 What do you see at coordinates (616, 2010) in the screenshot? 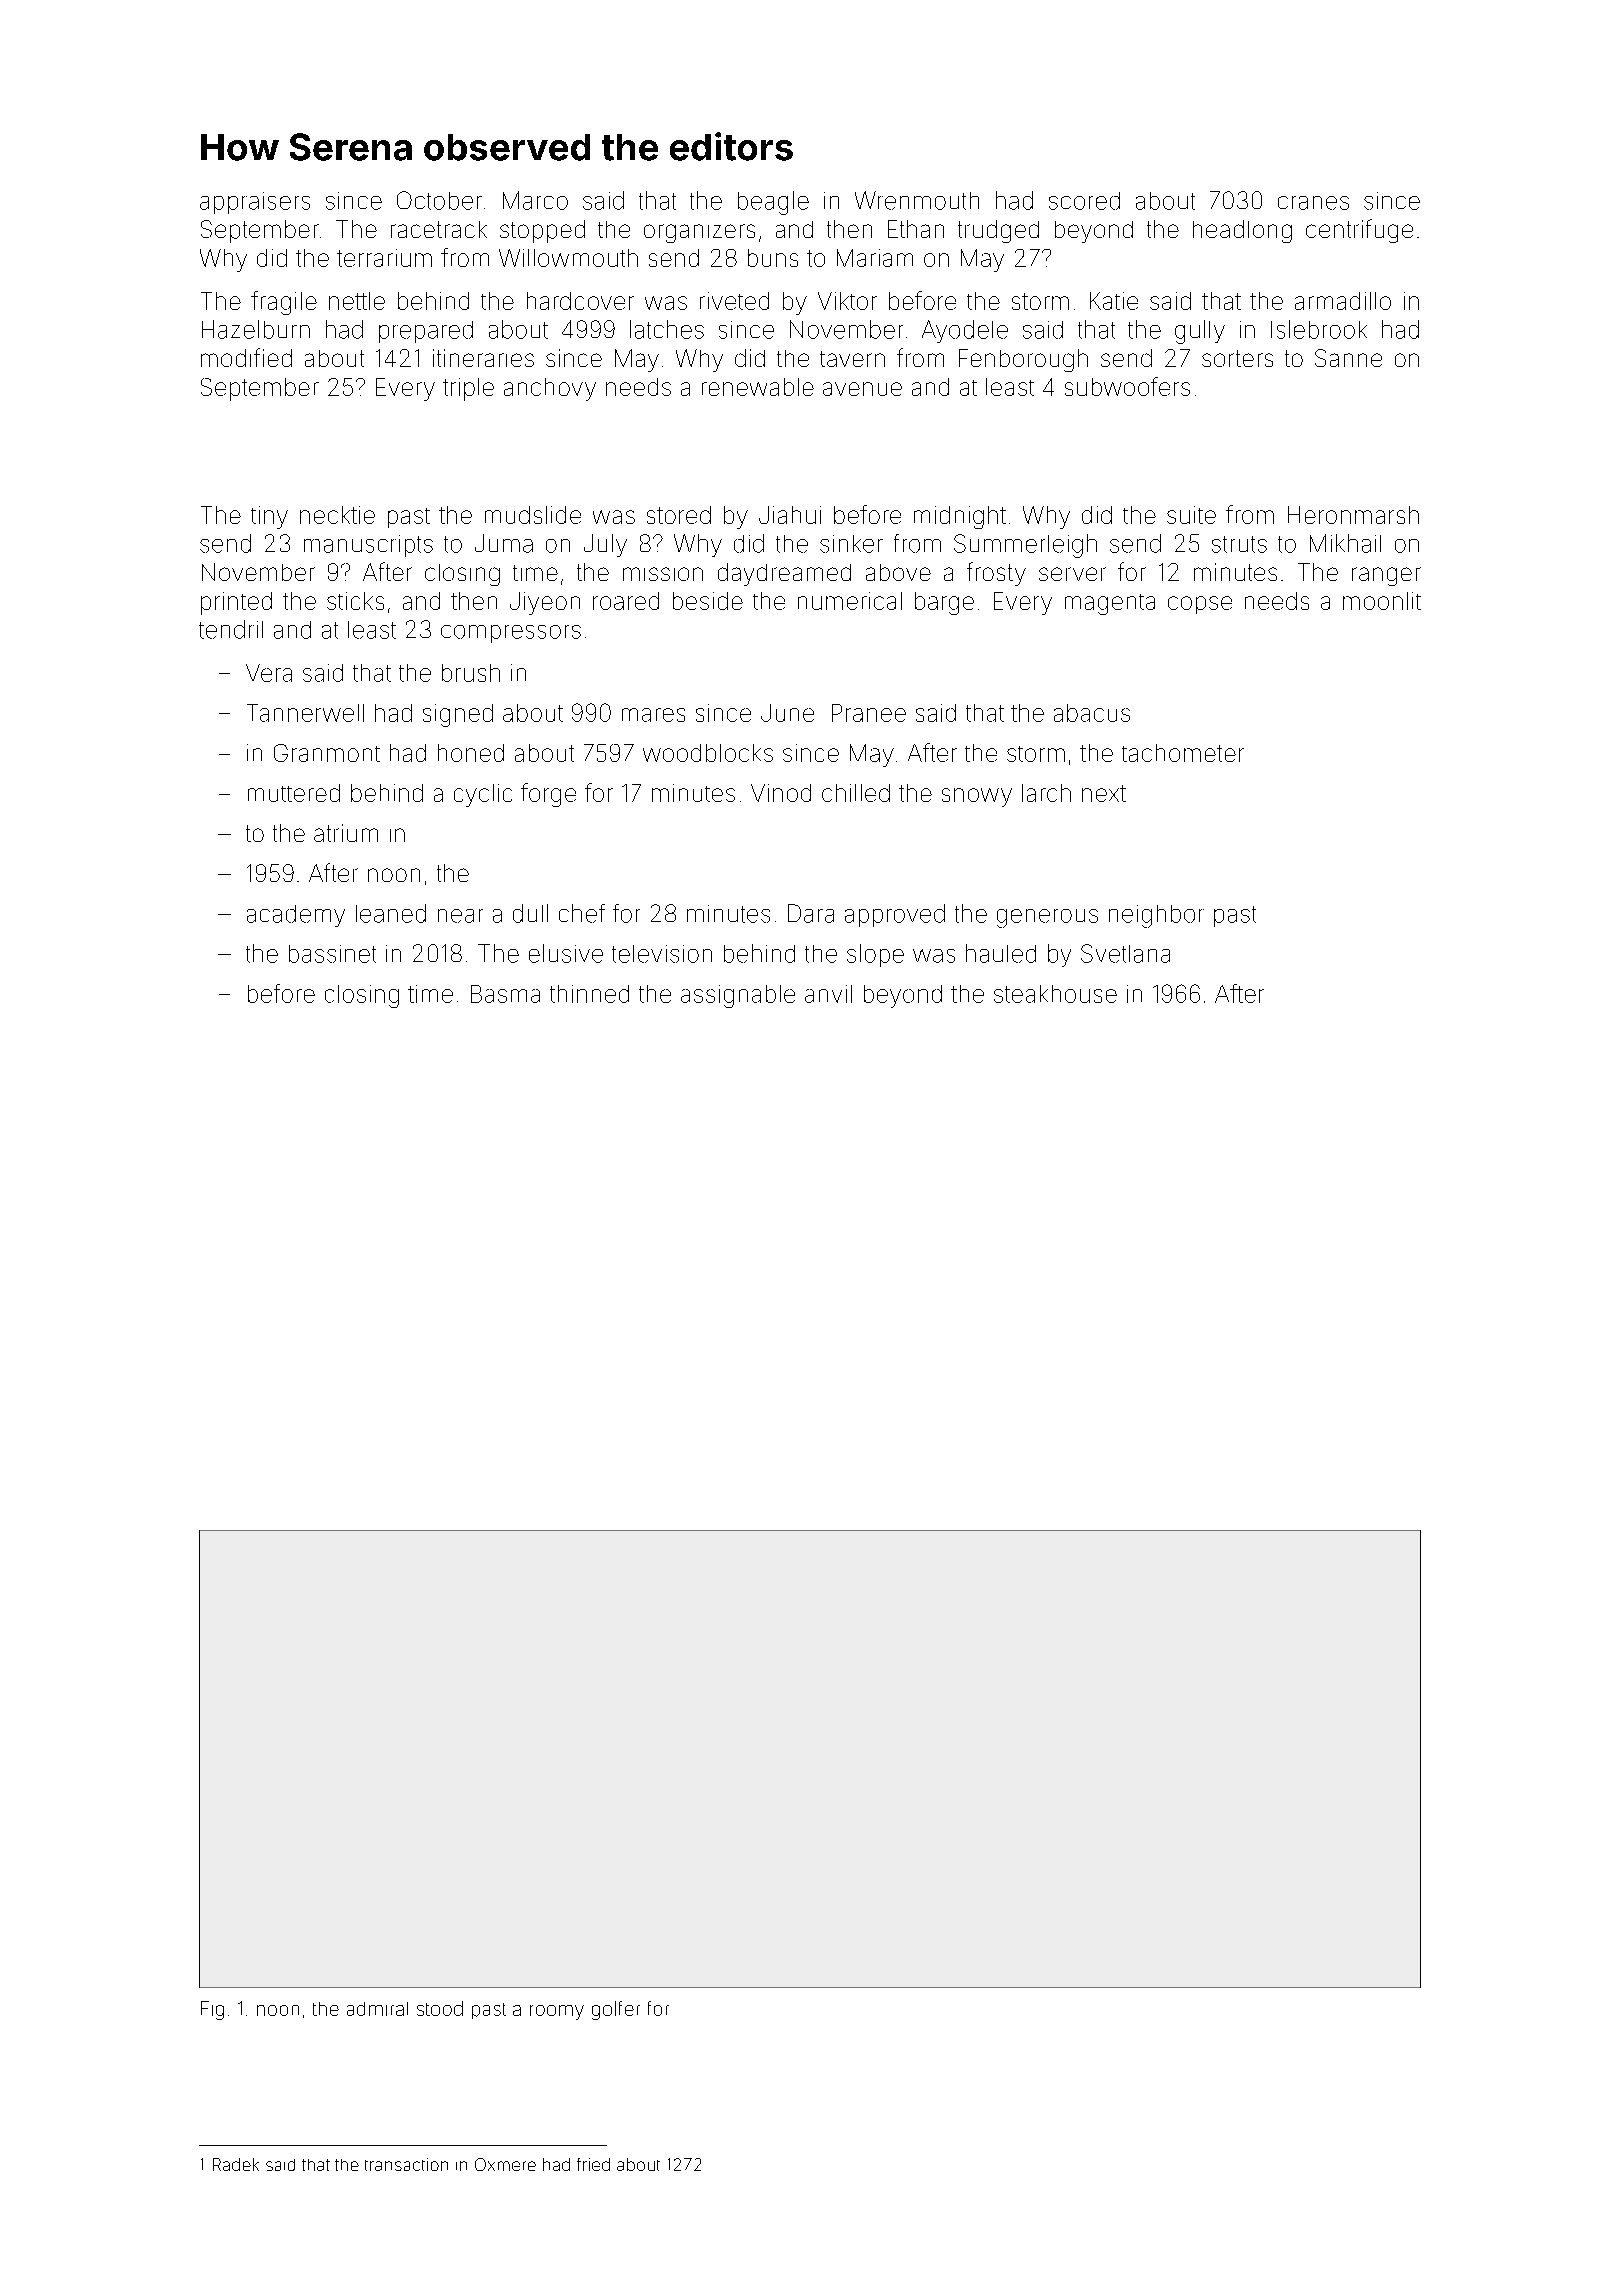
I see `golfer` at bounding box center [616, 2010].
